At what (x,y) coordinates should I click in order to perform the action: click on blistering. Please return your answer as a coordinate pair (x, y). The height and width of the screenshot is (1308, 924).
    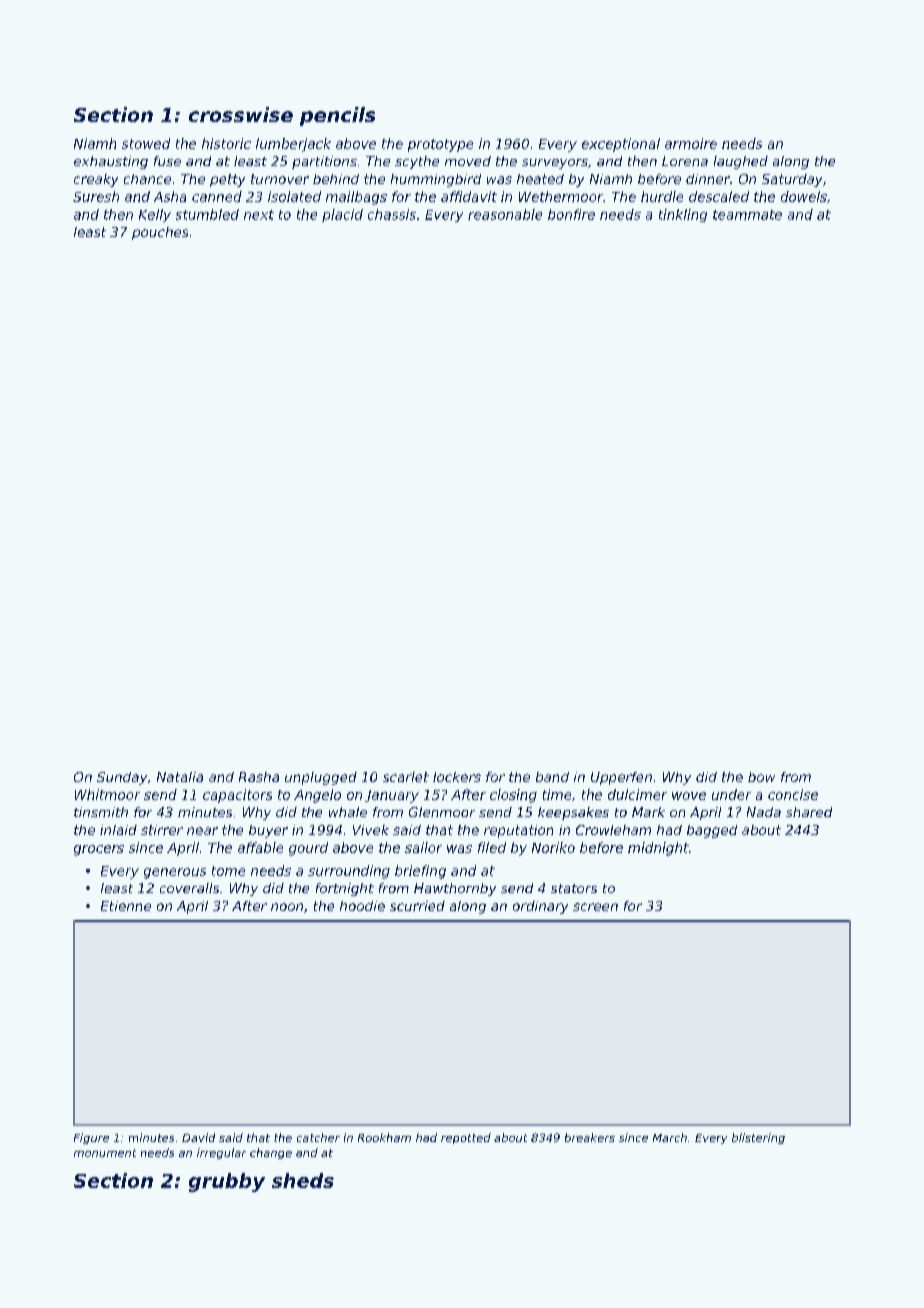
    Looking at the image, I should click on (758, 1138).
